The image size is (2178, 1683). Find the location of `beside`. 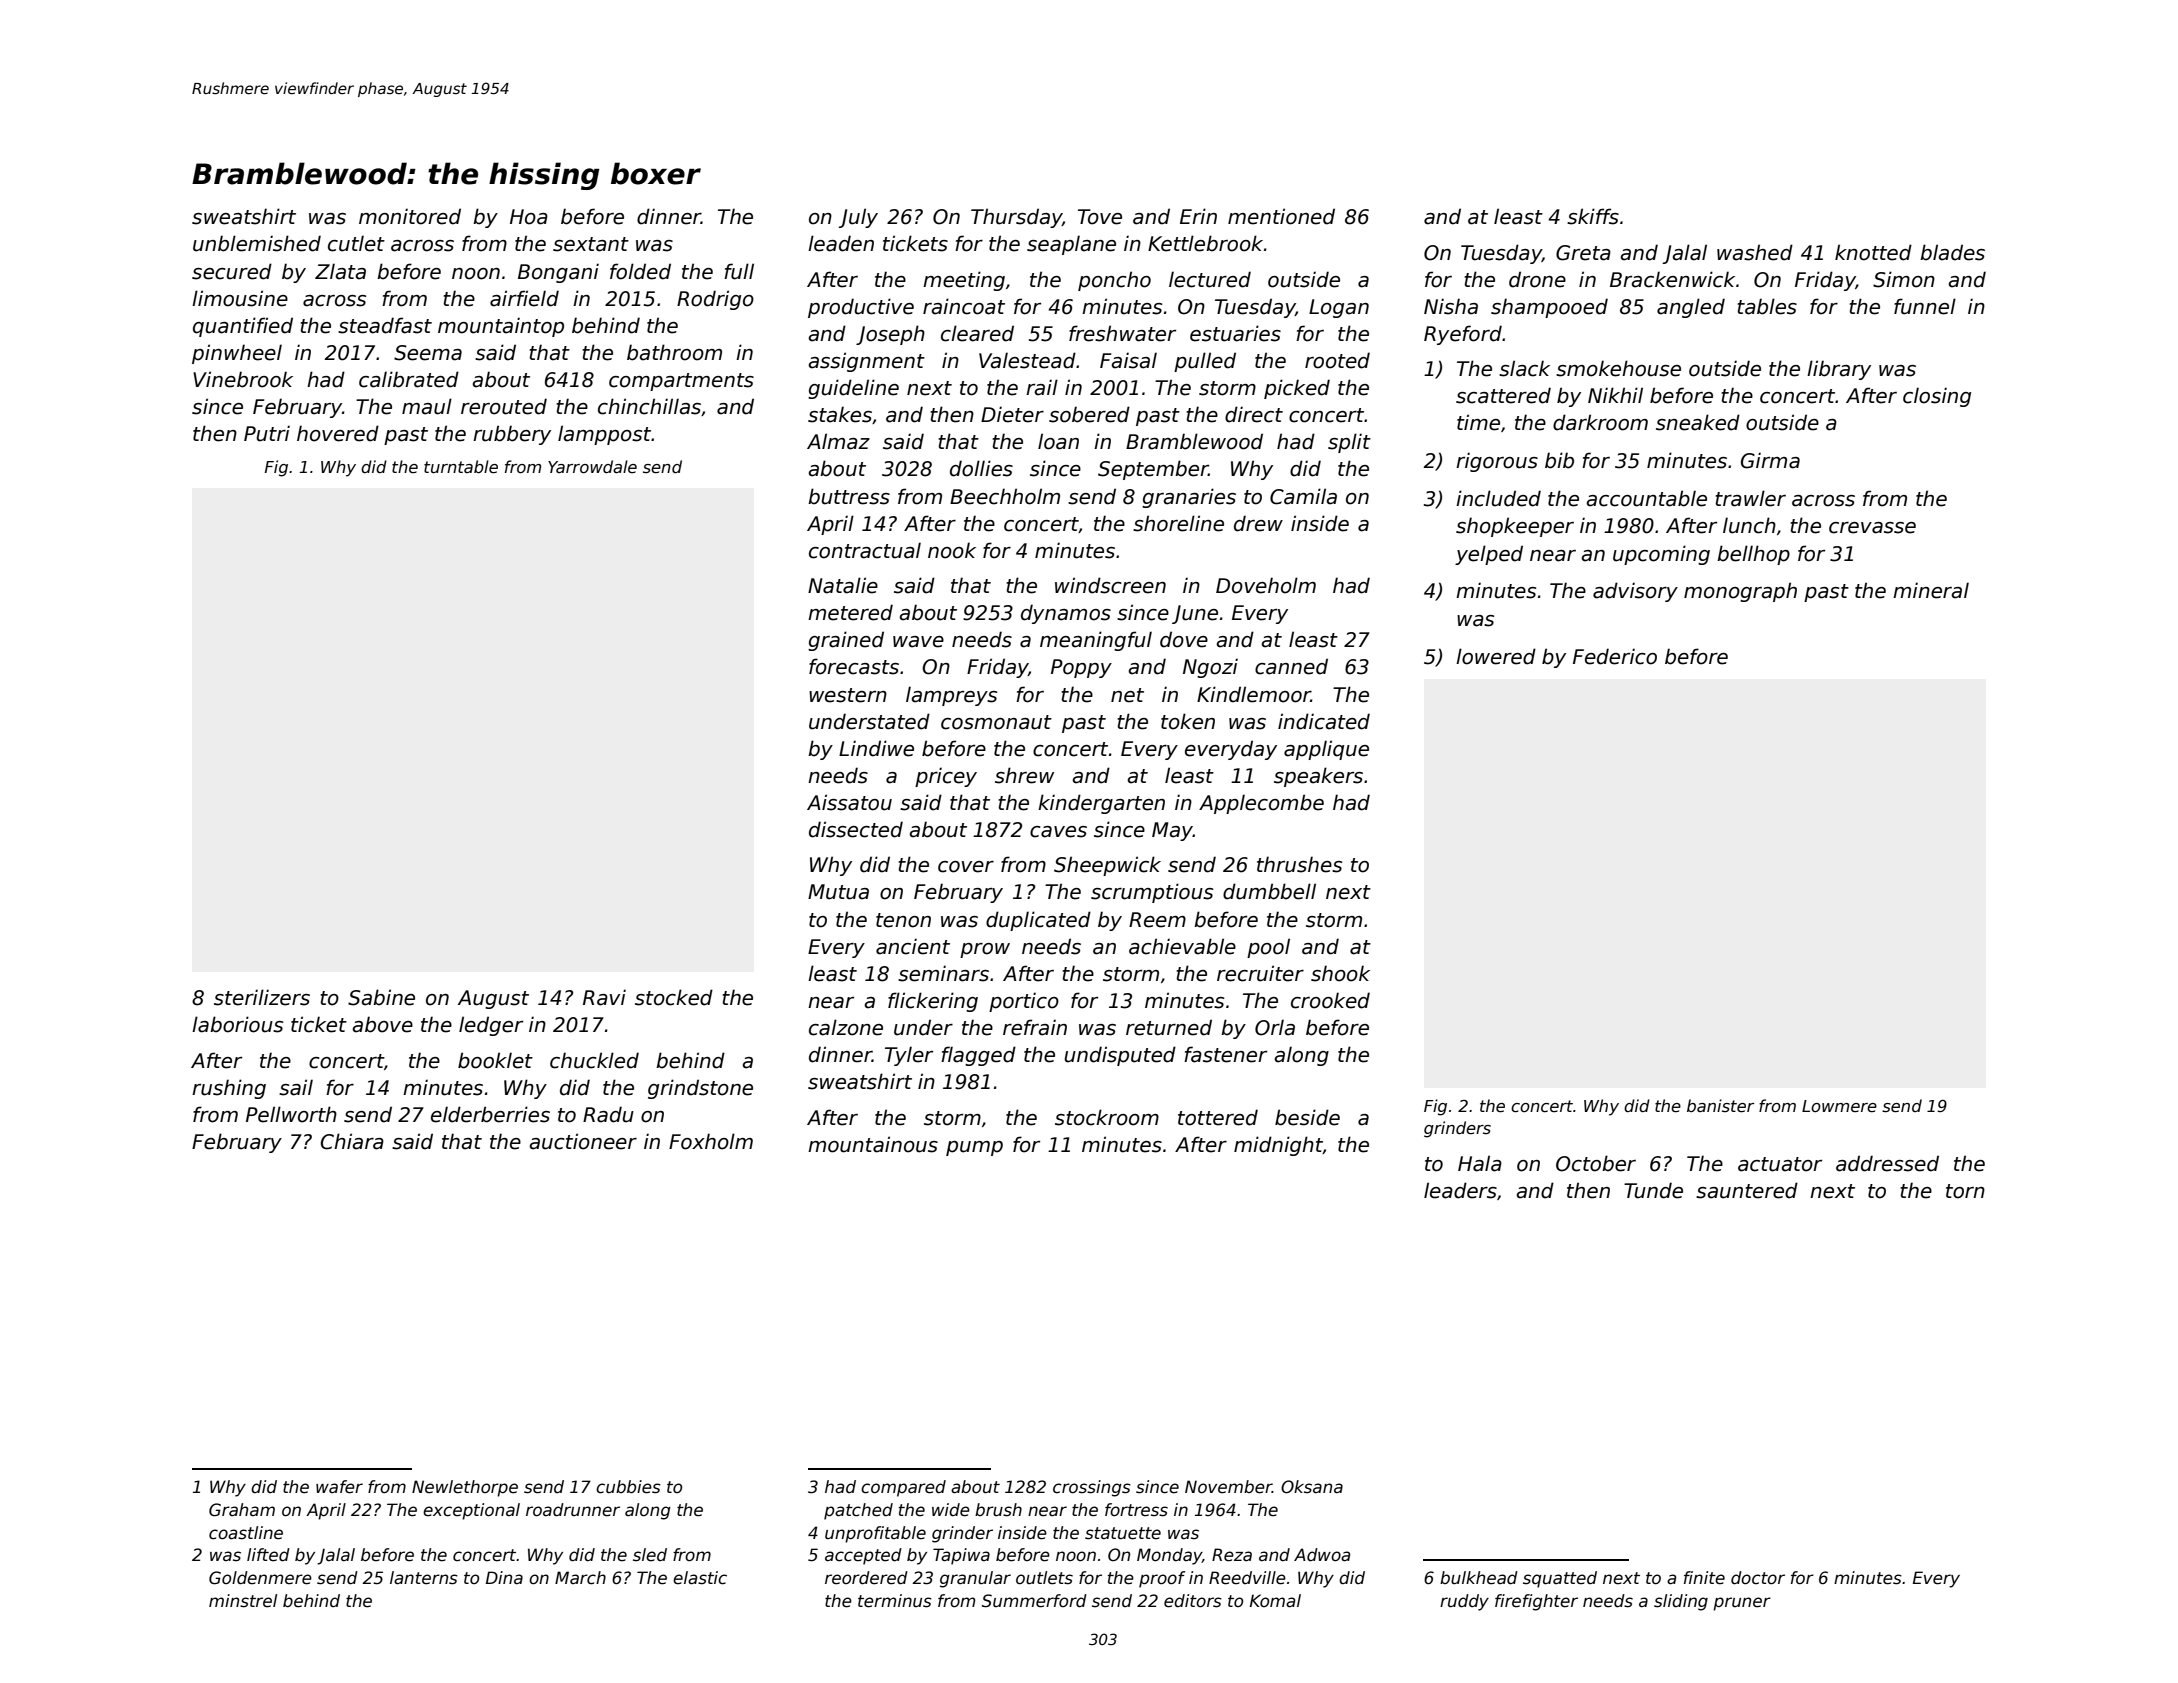

beside is located at coordinates (1307, 1117).
